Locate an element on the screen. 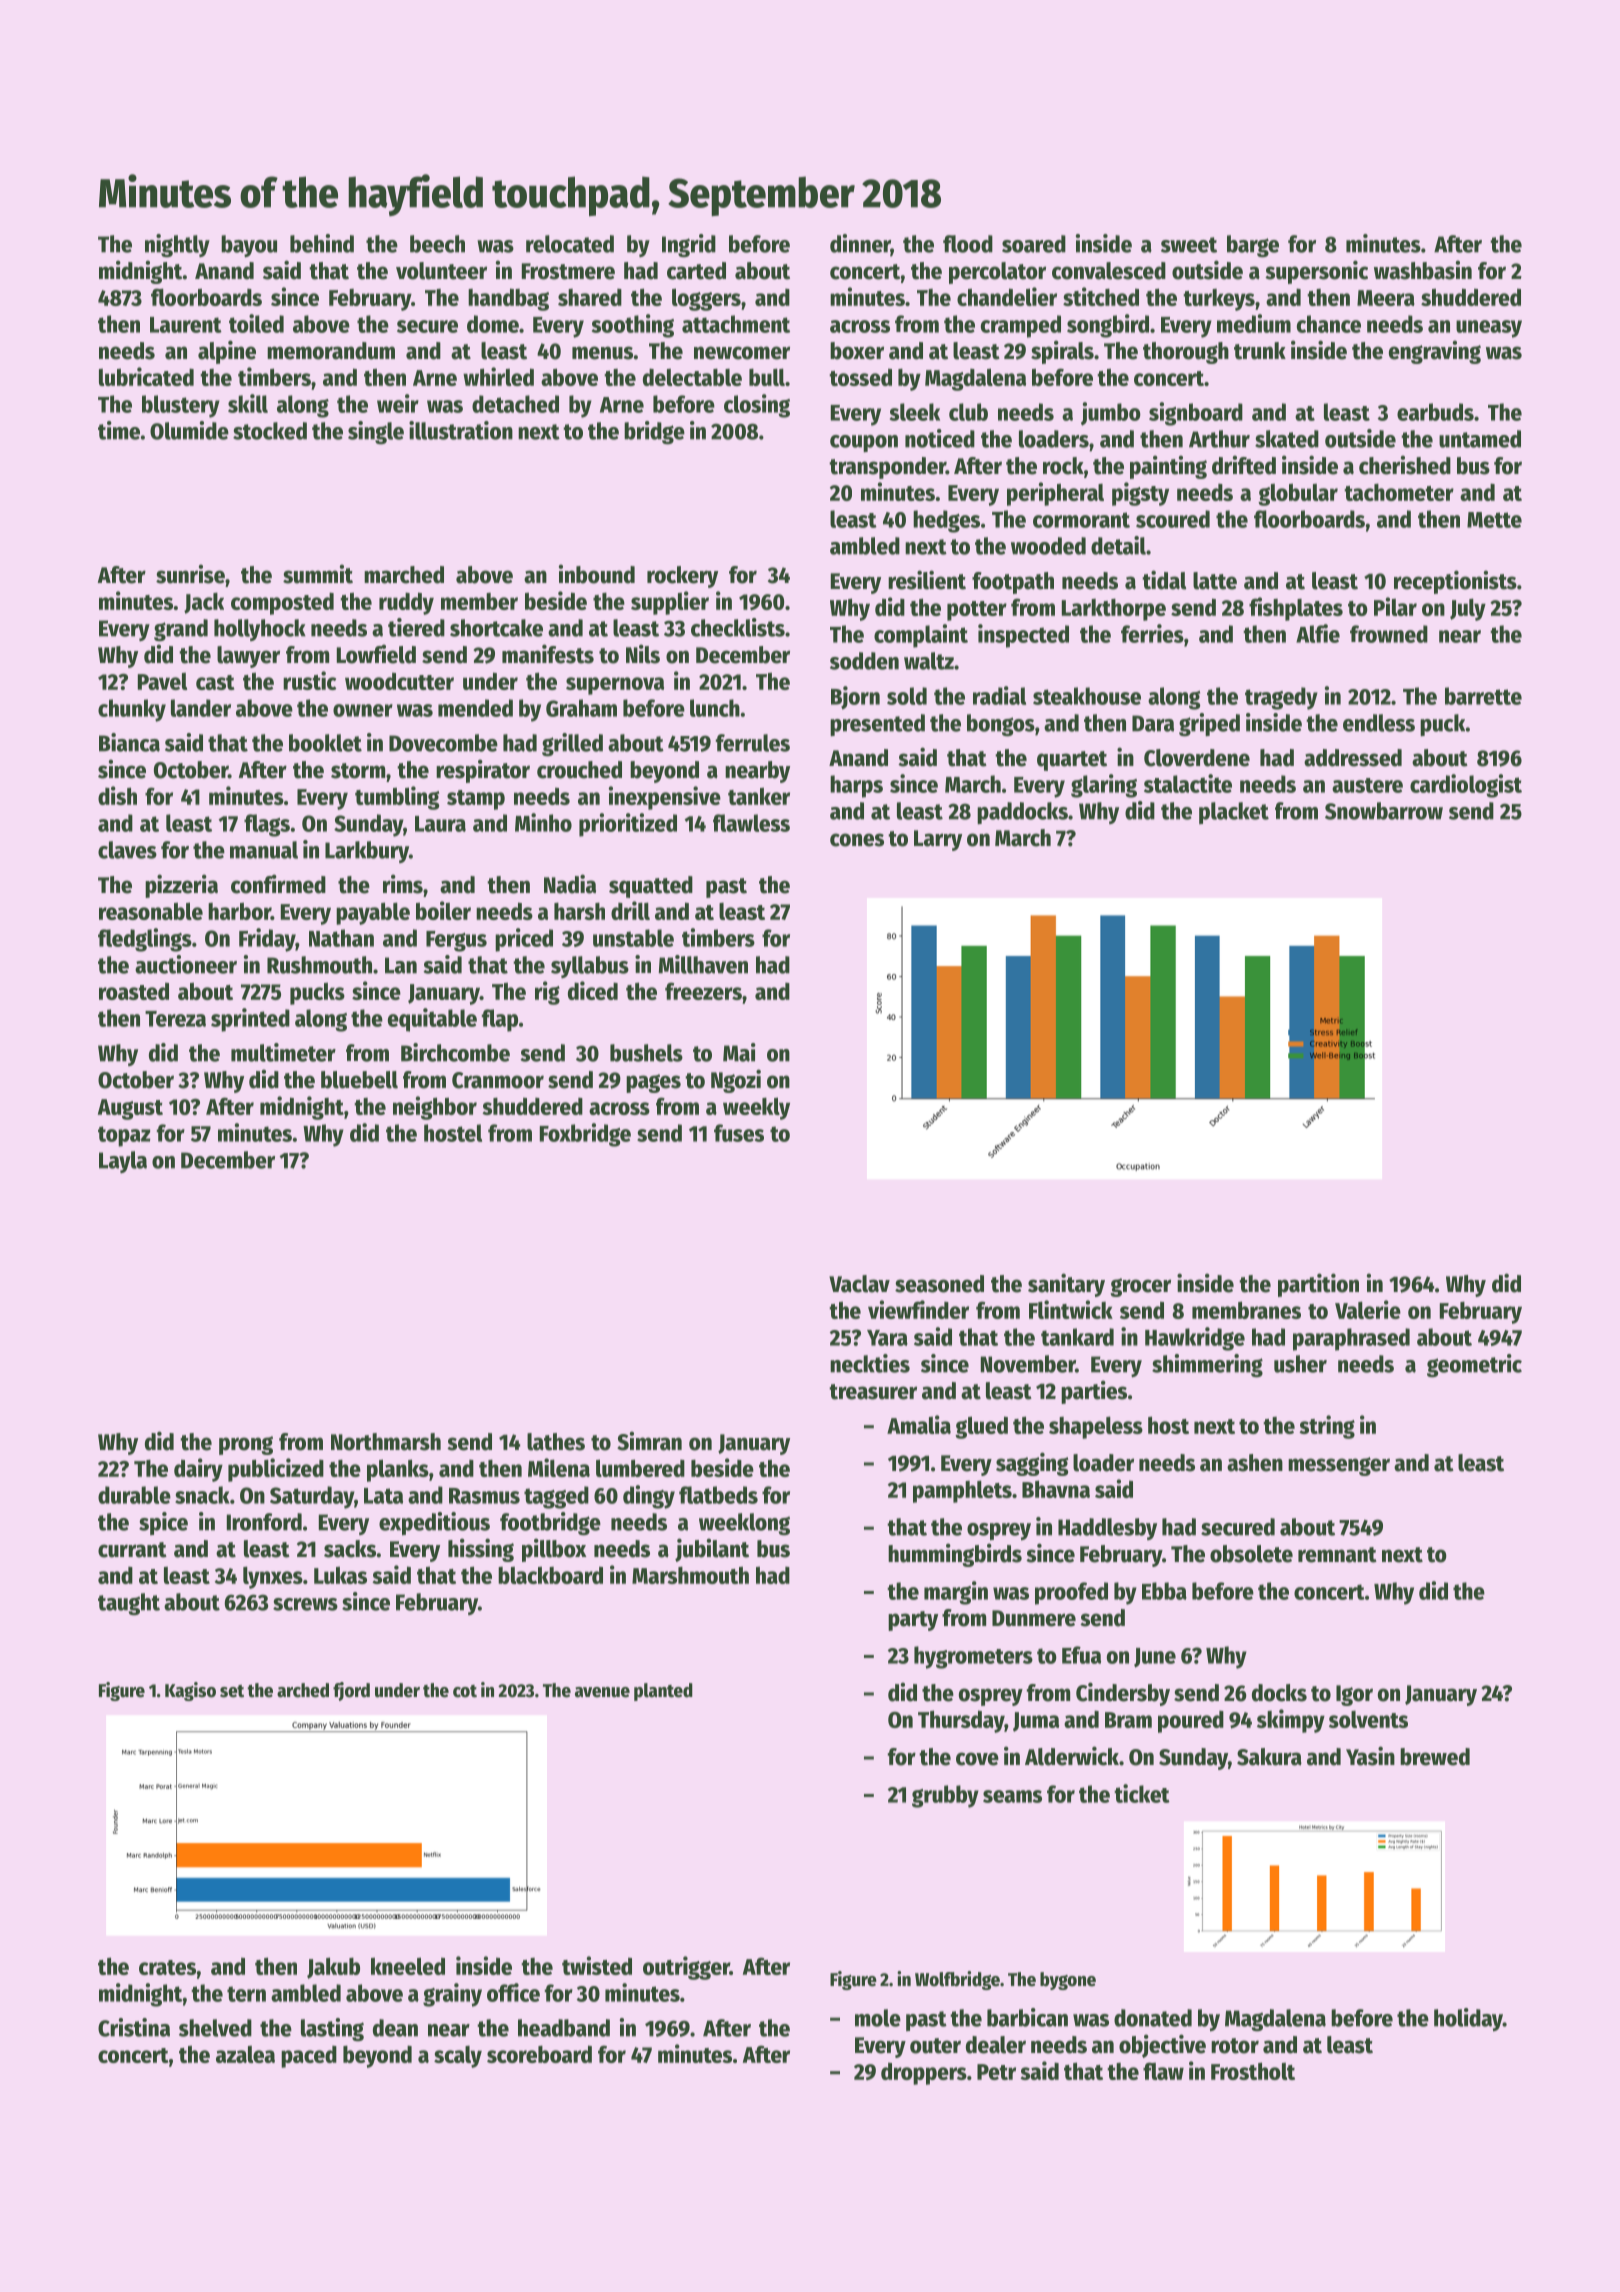 The height and width of the screenshot is (2292, 1620). paced is located at coordinates (309, 2057).
